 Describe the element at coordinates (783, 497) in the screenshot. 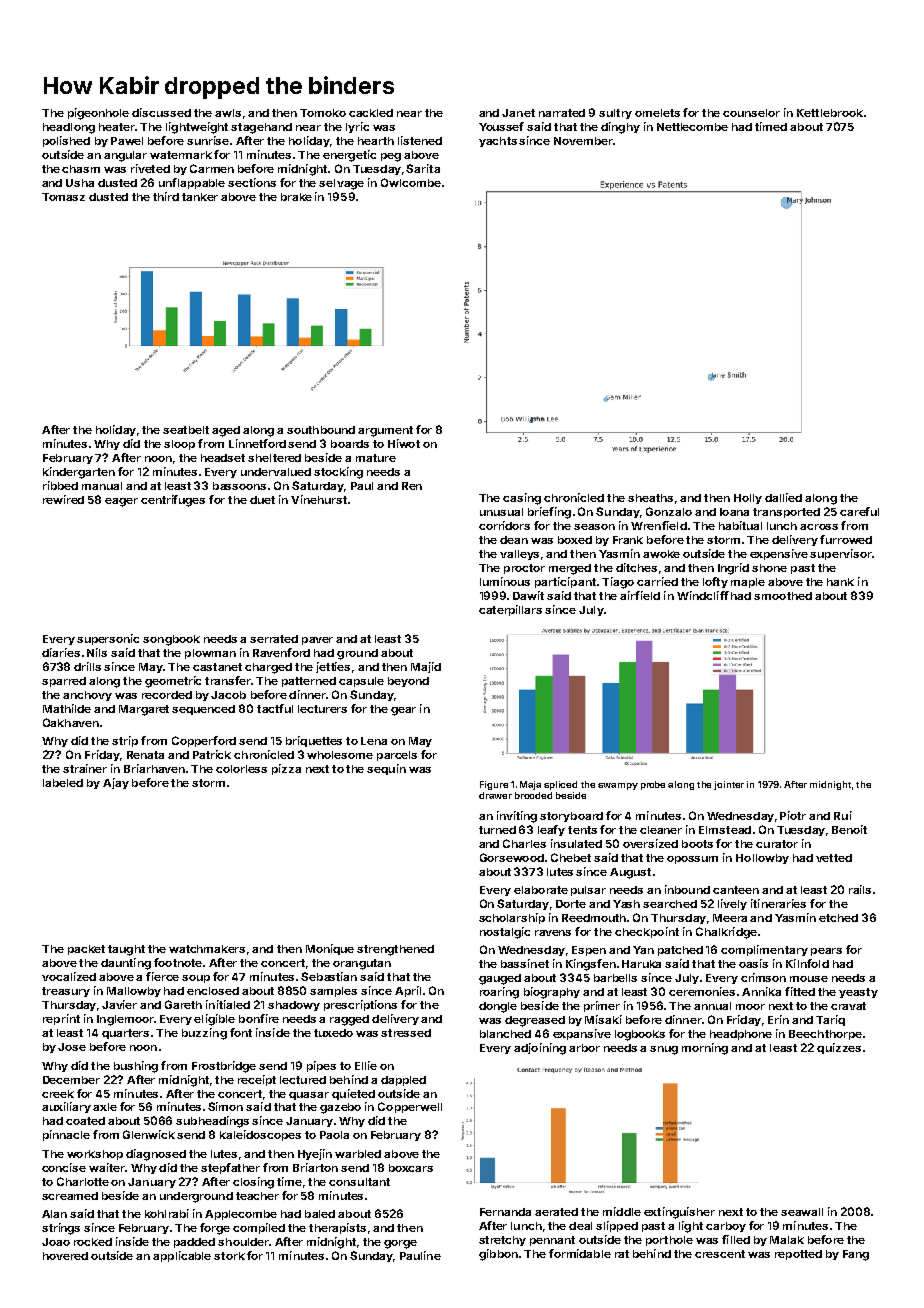

I see `dallied` at that location.
